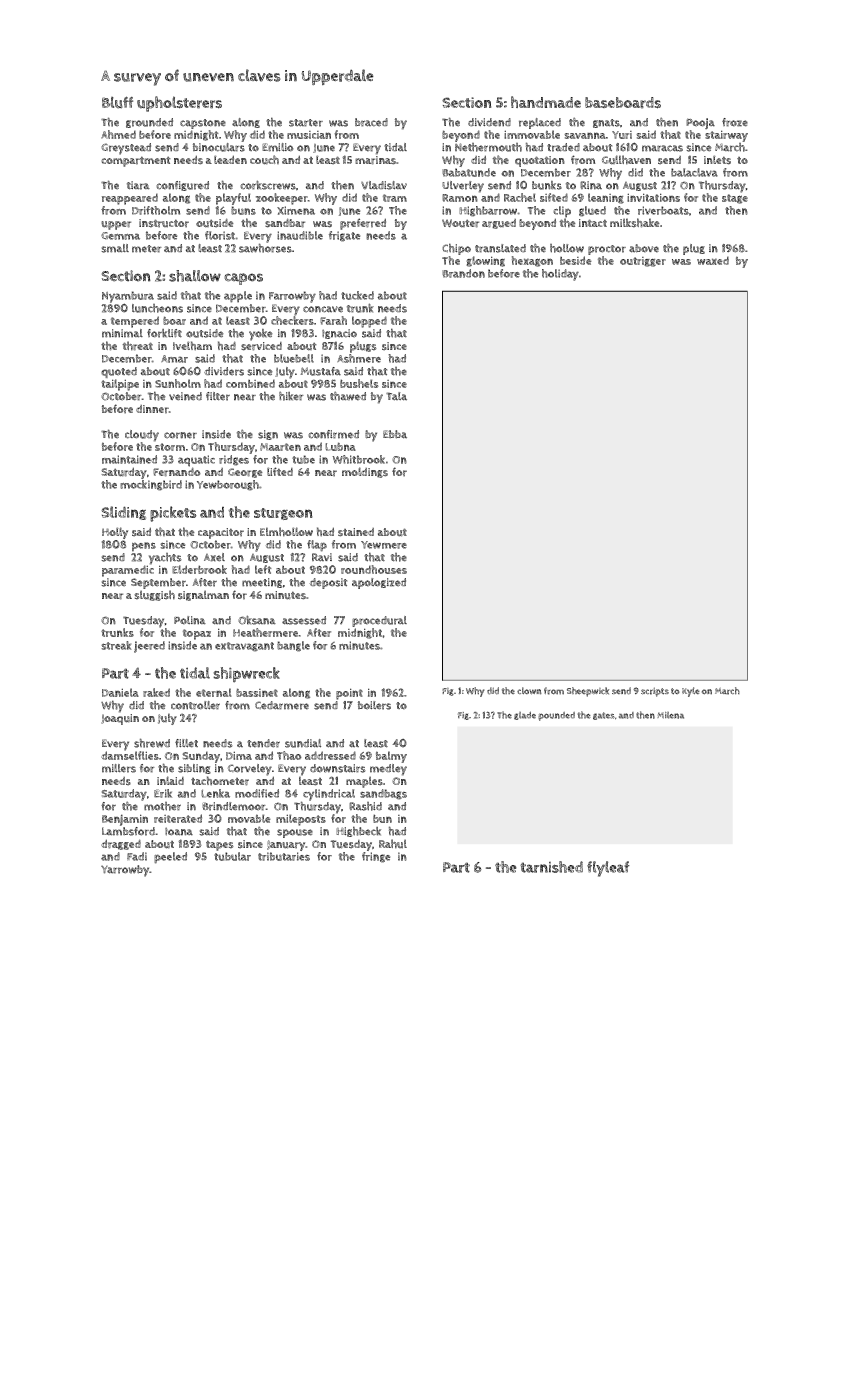  Describe the element at coordinates (608, 869) in the screenshot. I see `flyleaf` at that location.
